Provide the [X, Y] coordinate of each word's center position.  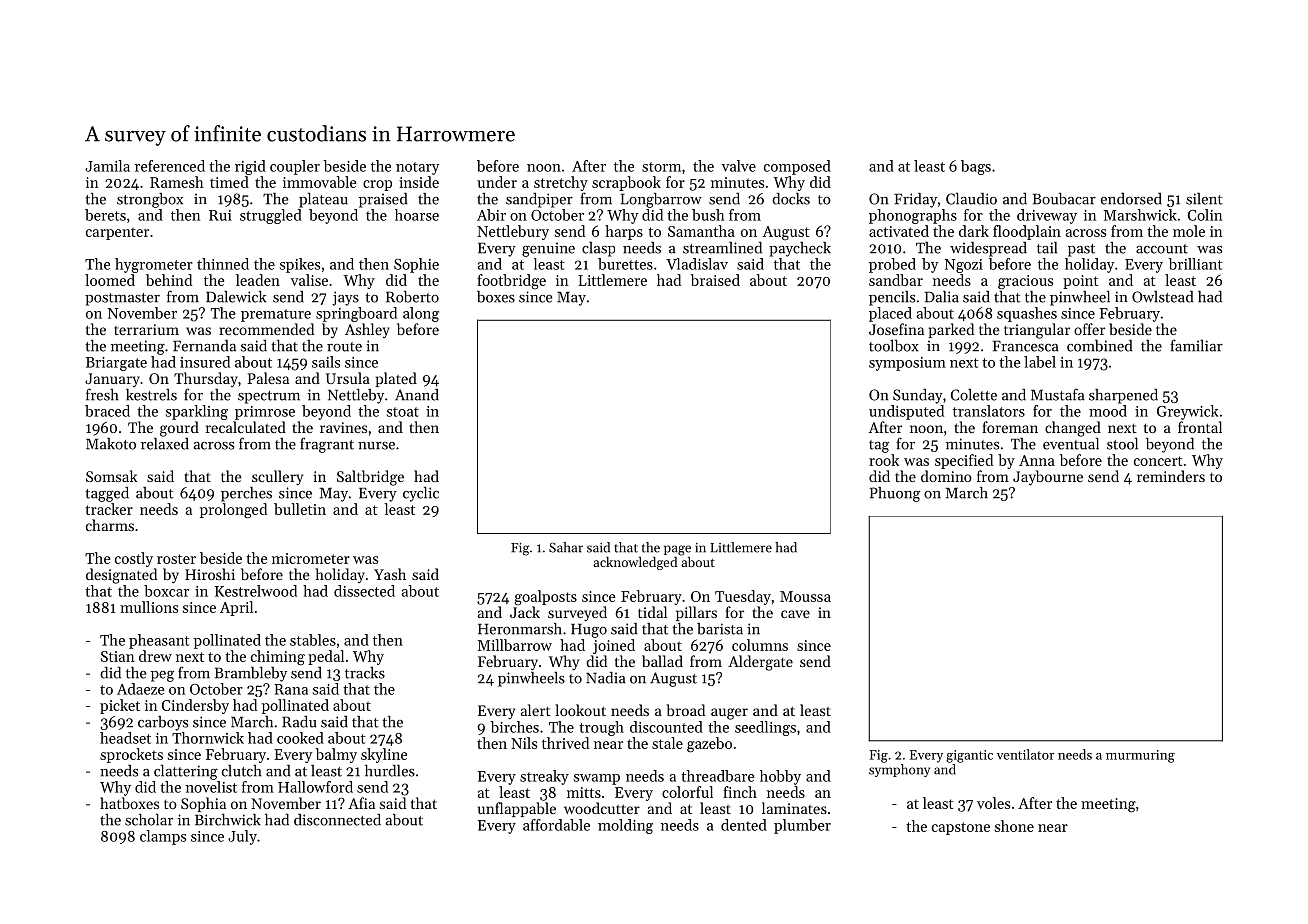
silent [1204, 199]
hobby [780, 777]
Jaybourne [1048, 478]
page [677, 550]
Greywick [1187, 412]
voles [993, 803]
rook [884, 460]
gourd [179, 429]
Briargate [116, 364]
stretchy [561, 183]
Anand [417, 395]
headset [125, 738]
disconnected [337, 819]
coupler [295, 167]
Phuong [895, 494]
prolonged [233, 511]
